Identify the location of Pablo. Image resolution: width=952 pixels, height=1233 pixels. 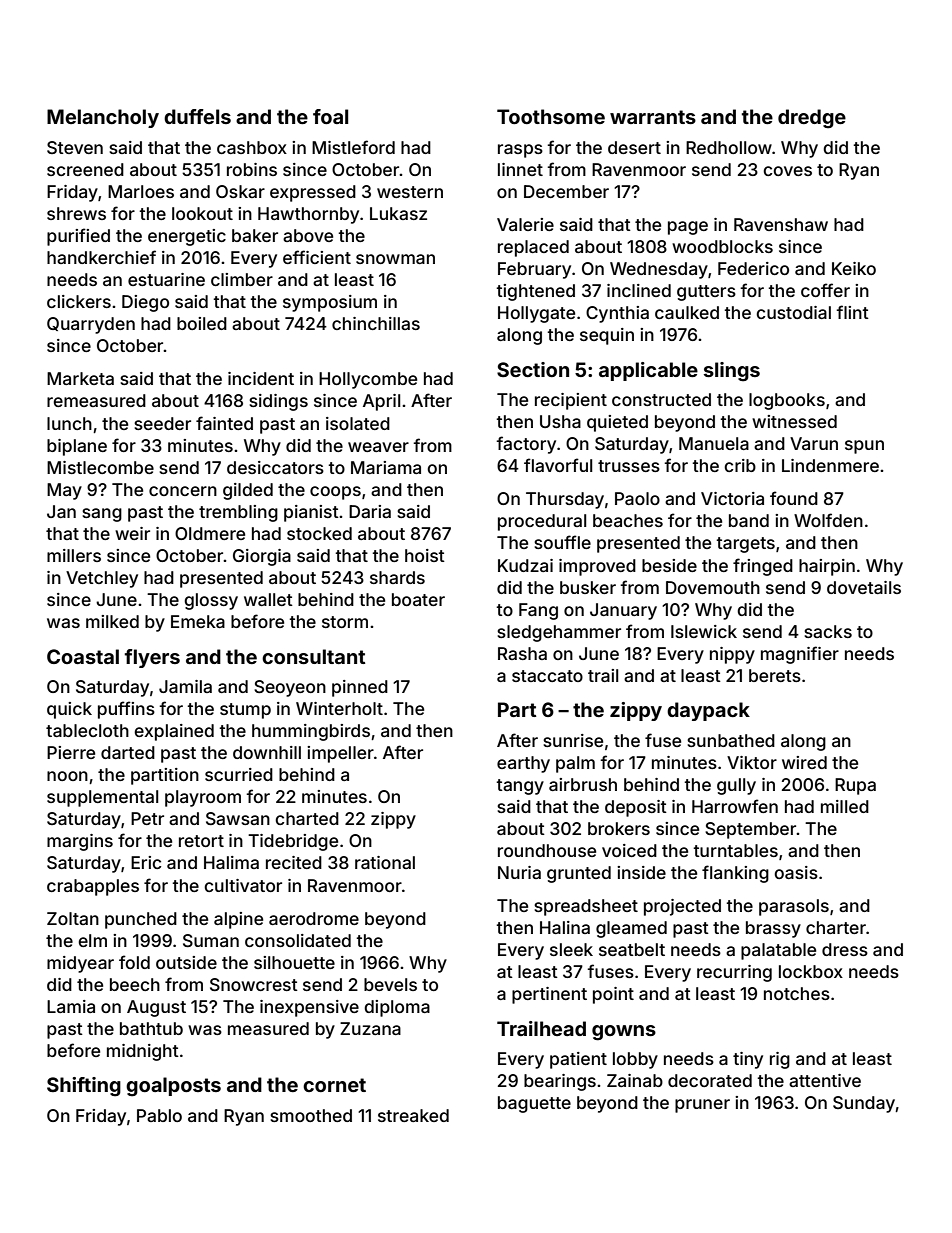
(159, 1115).
